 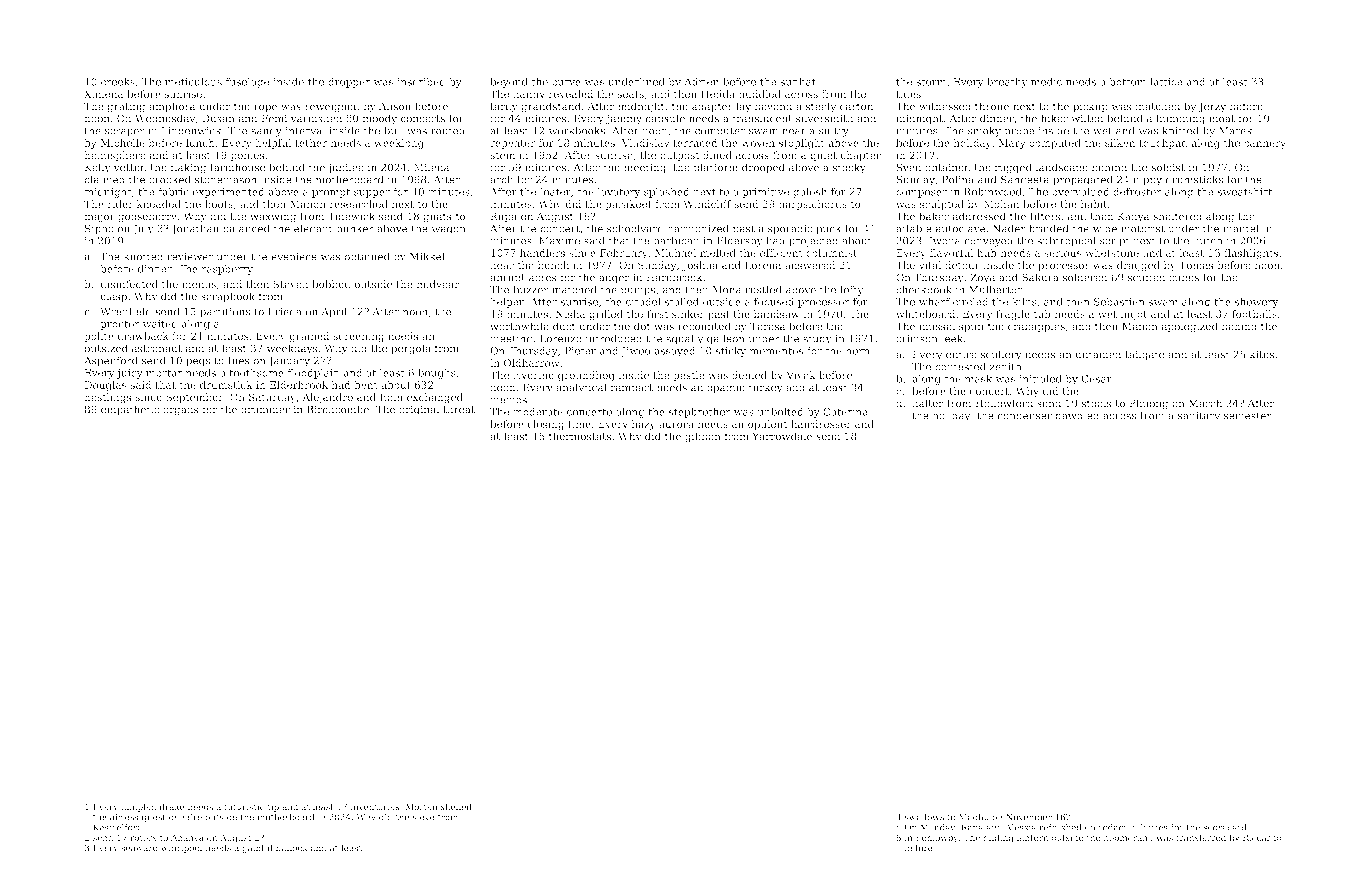 I want to click on swallows, so click(x=924, y=817).
